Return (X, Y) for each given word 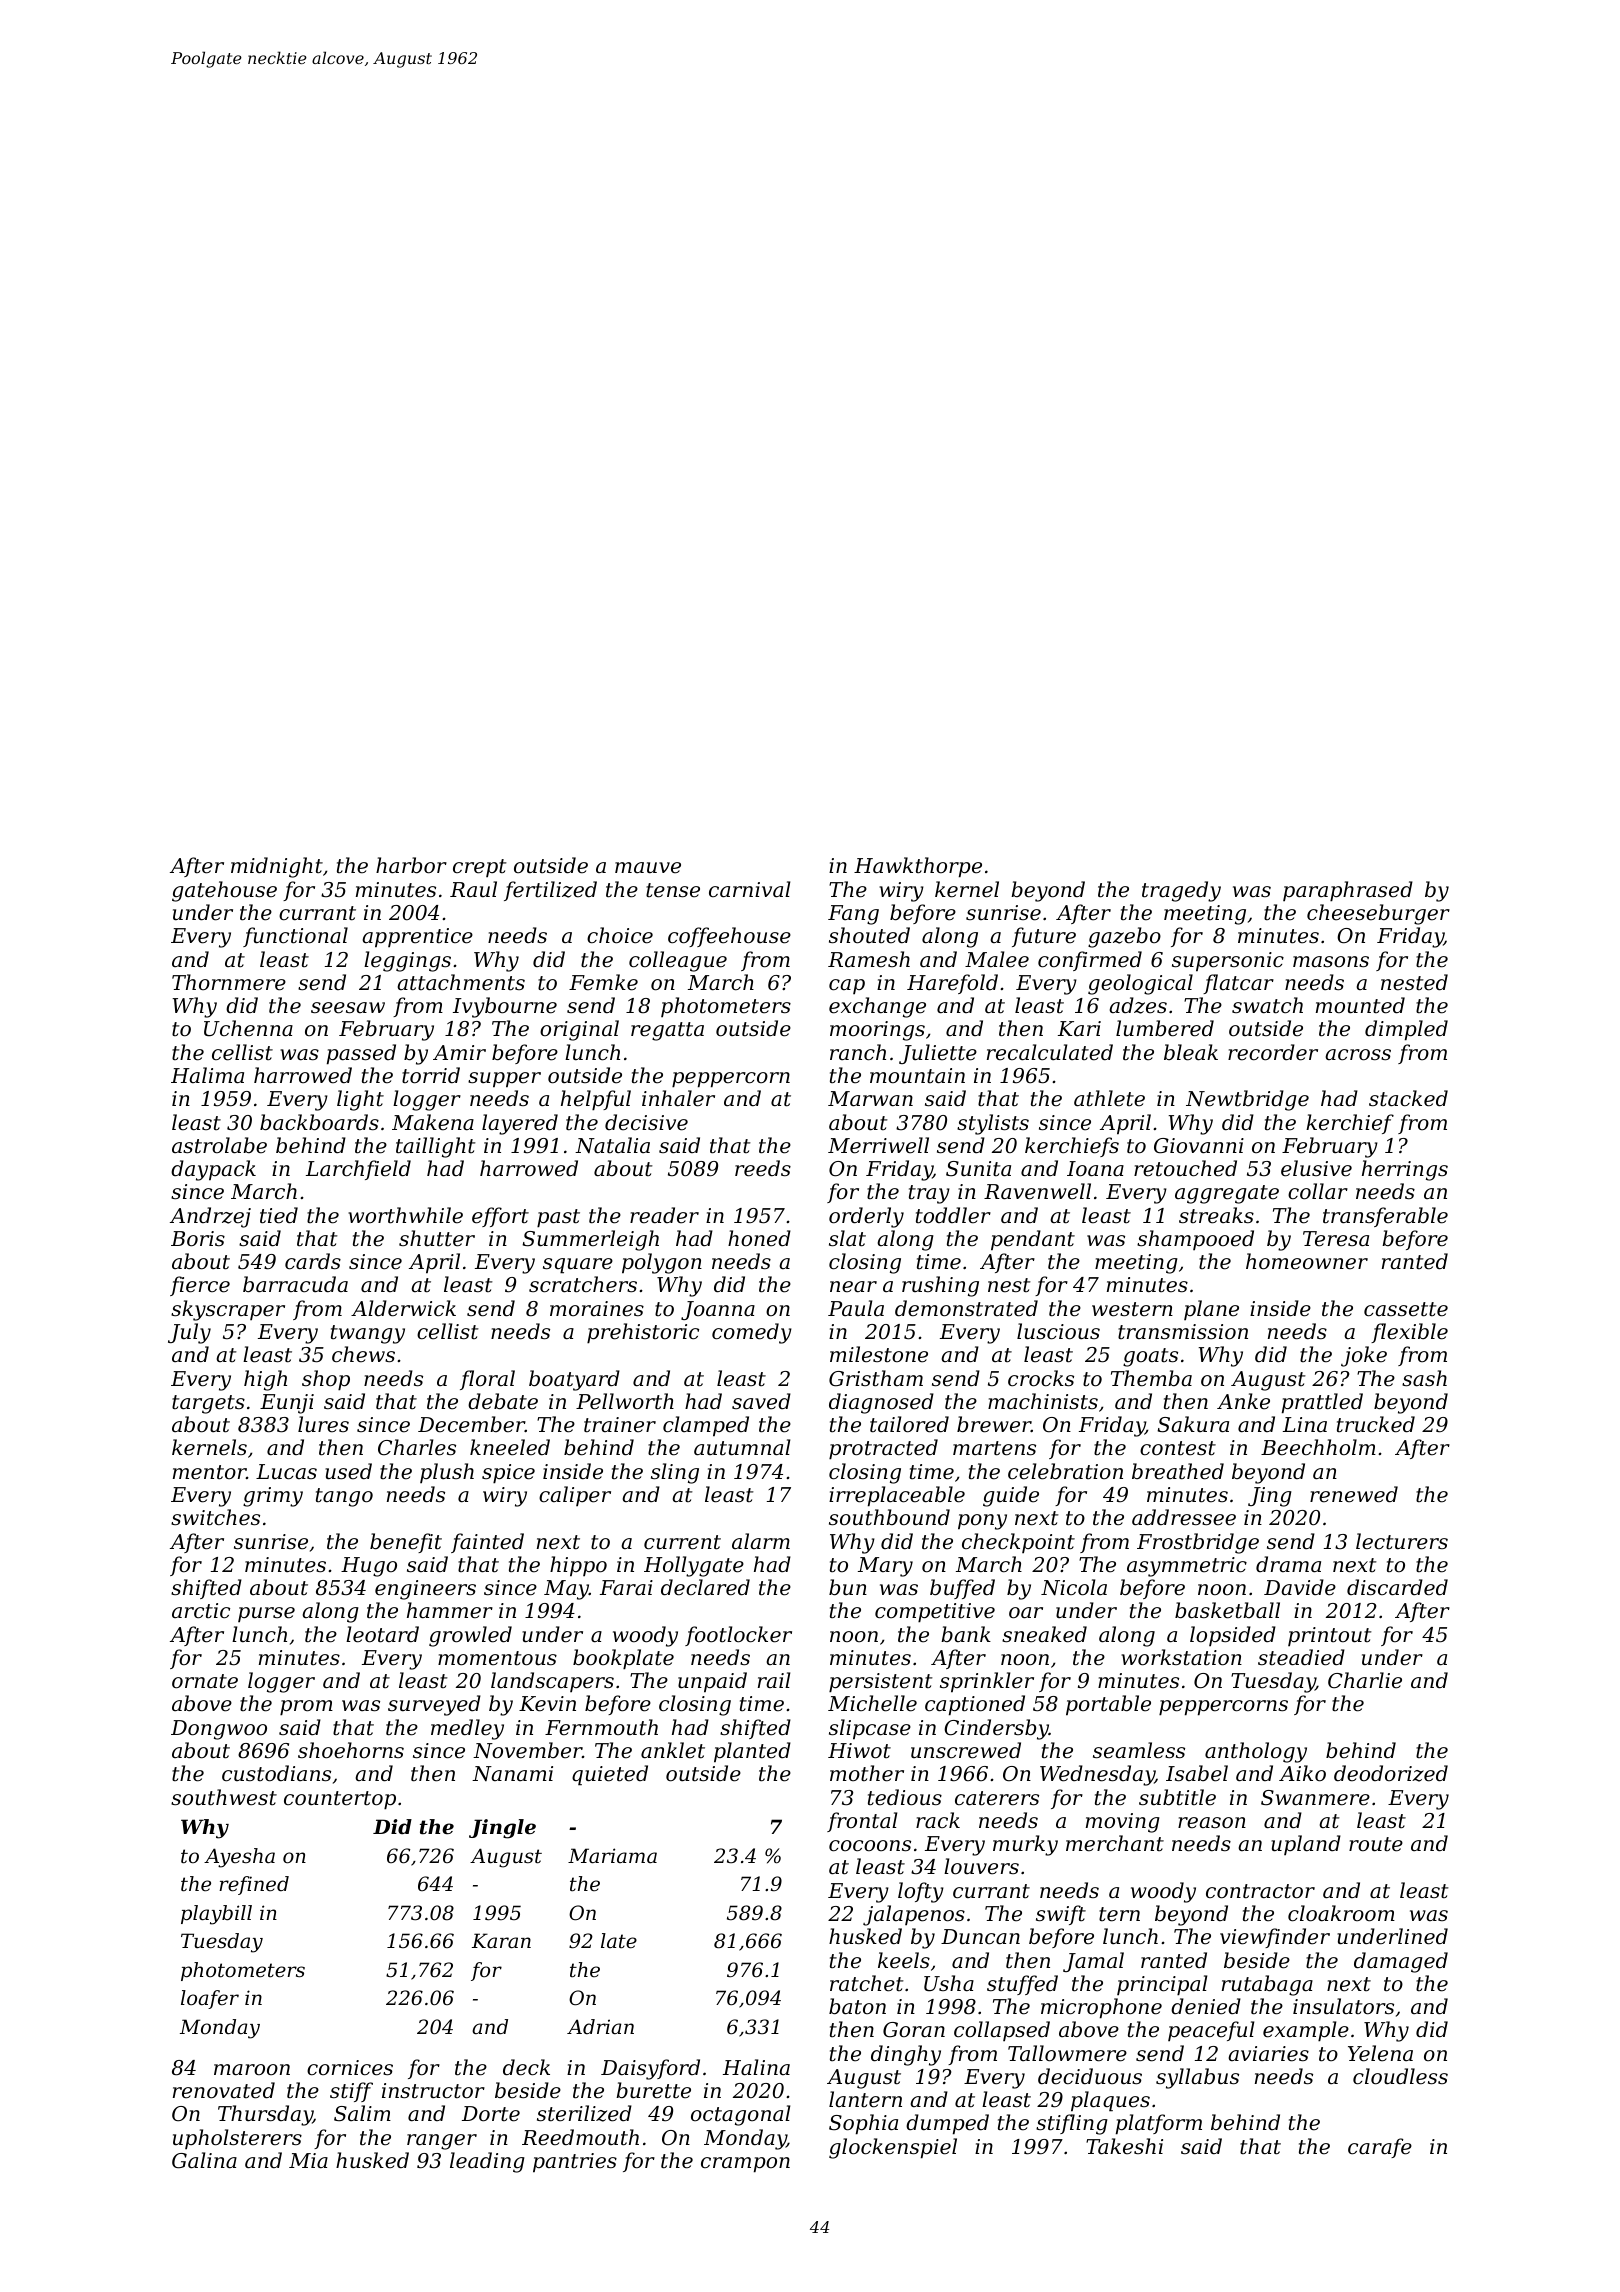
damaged (1401, 1962)
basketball (1227, 1610)
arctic (201, 1610)
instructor (433, 2091)
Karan (501, 1941)
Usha (949, 1983)
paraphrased (1348, 891)
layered (520, 1124)
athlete (1109, 1098)
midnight (277, 867)
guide (1011, 1496)
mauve (648, 868)
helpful (596, 1100)
